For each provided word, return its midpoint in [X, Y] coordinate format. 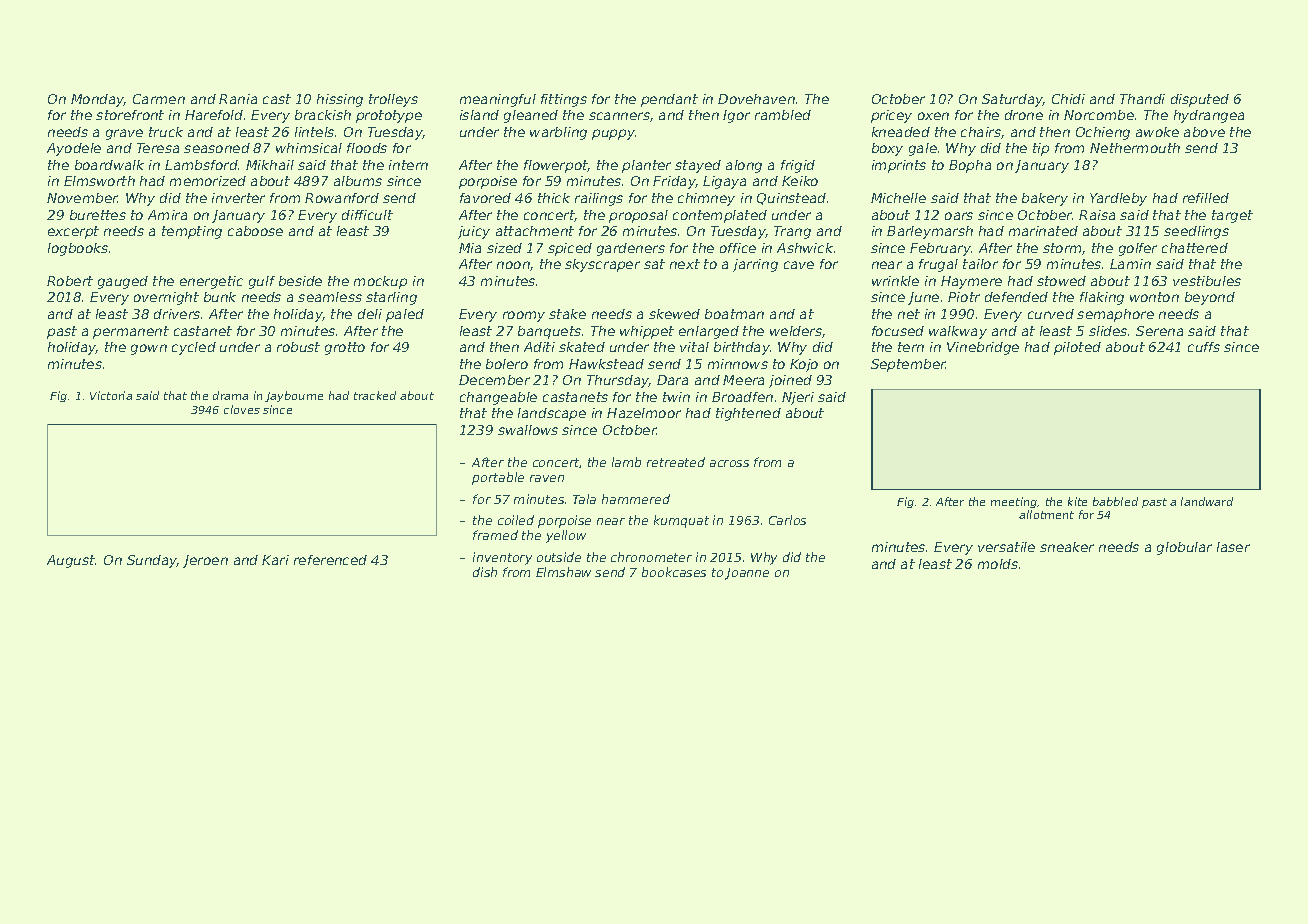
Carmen [159, 99]
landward [1207, 501]
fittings [564, 100]
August [71, 561]
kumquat [681, 521]
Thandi [1142, 99]
